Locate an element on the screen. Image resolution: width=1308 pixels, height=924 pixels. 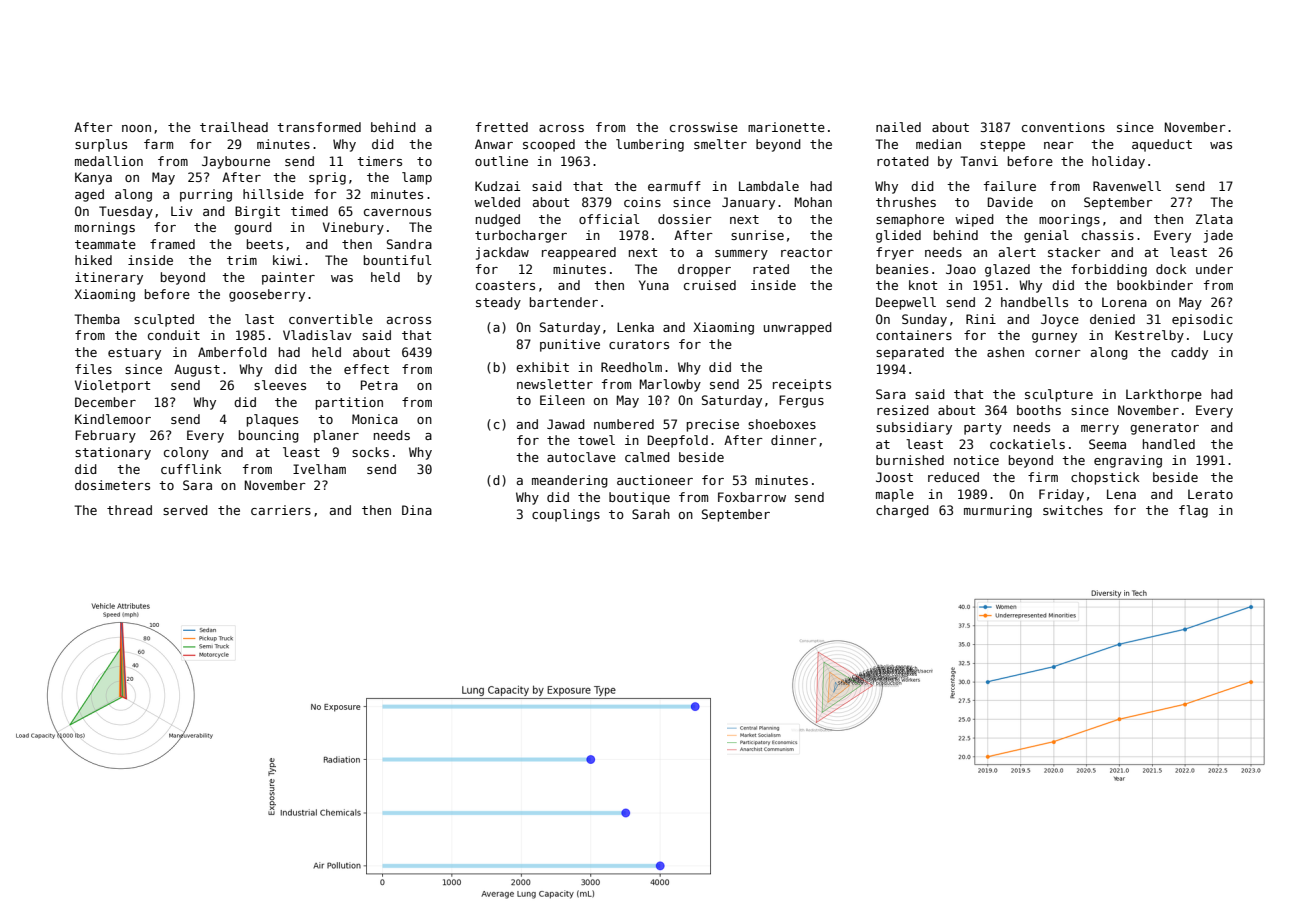
bouncing is located at coordinates (269, 436).
